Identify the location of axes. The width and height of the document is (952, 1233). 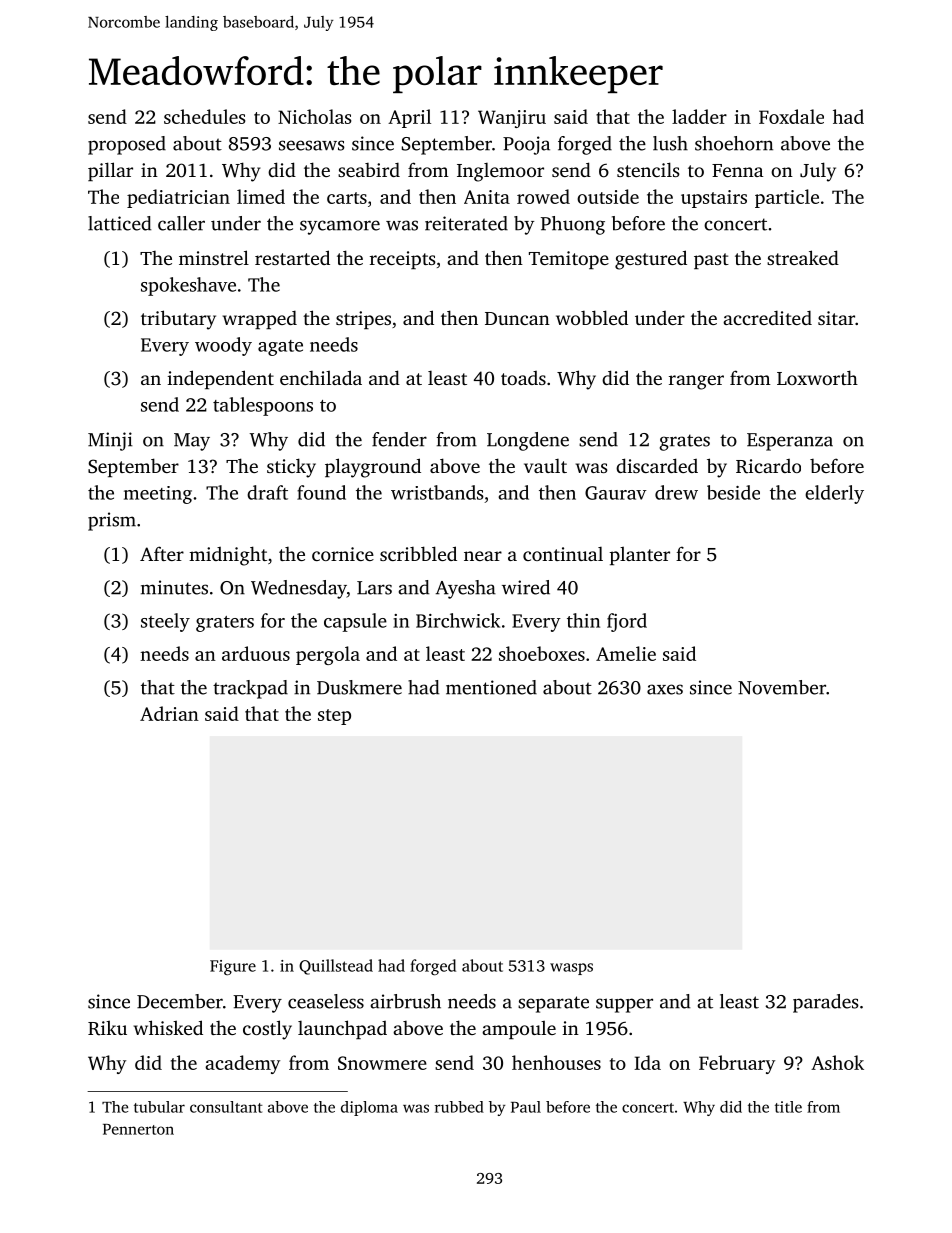
(665, 689).
